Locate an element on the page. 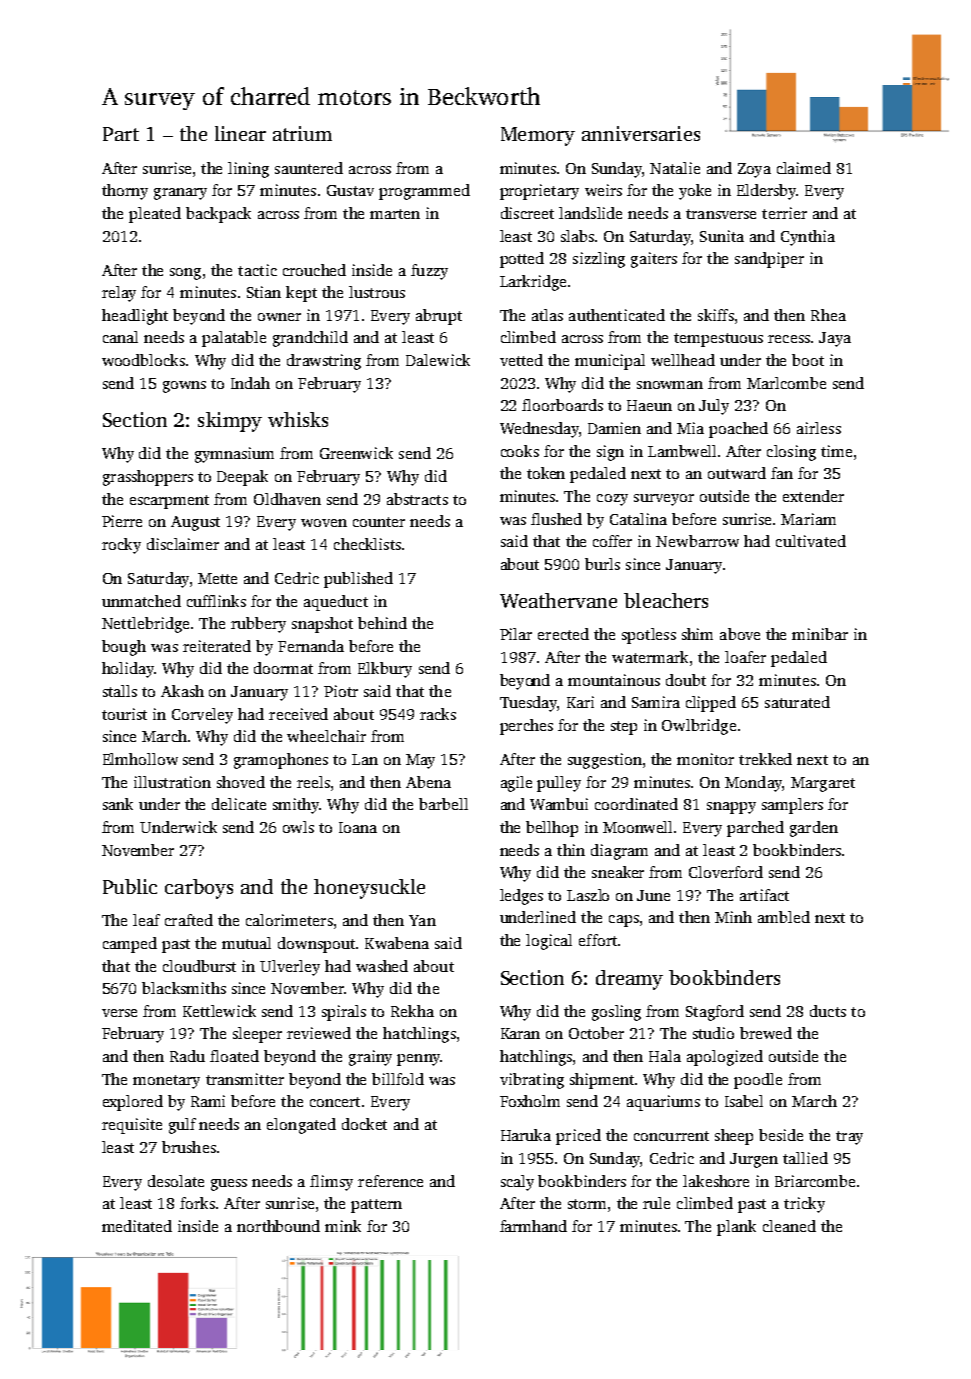 The width and height of the image is (971, 1379). calorimeters is located at coordinates (289, 920).
